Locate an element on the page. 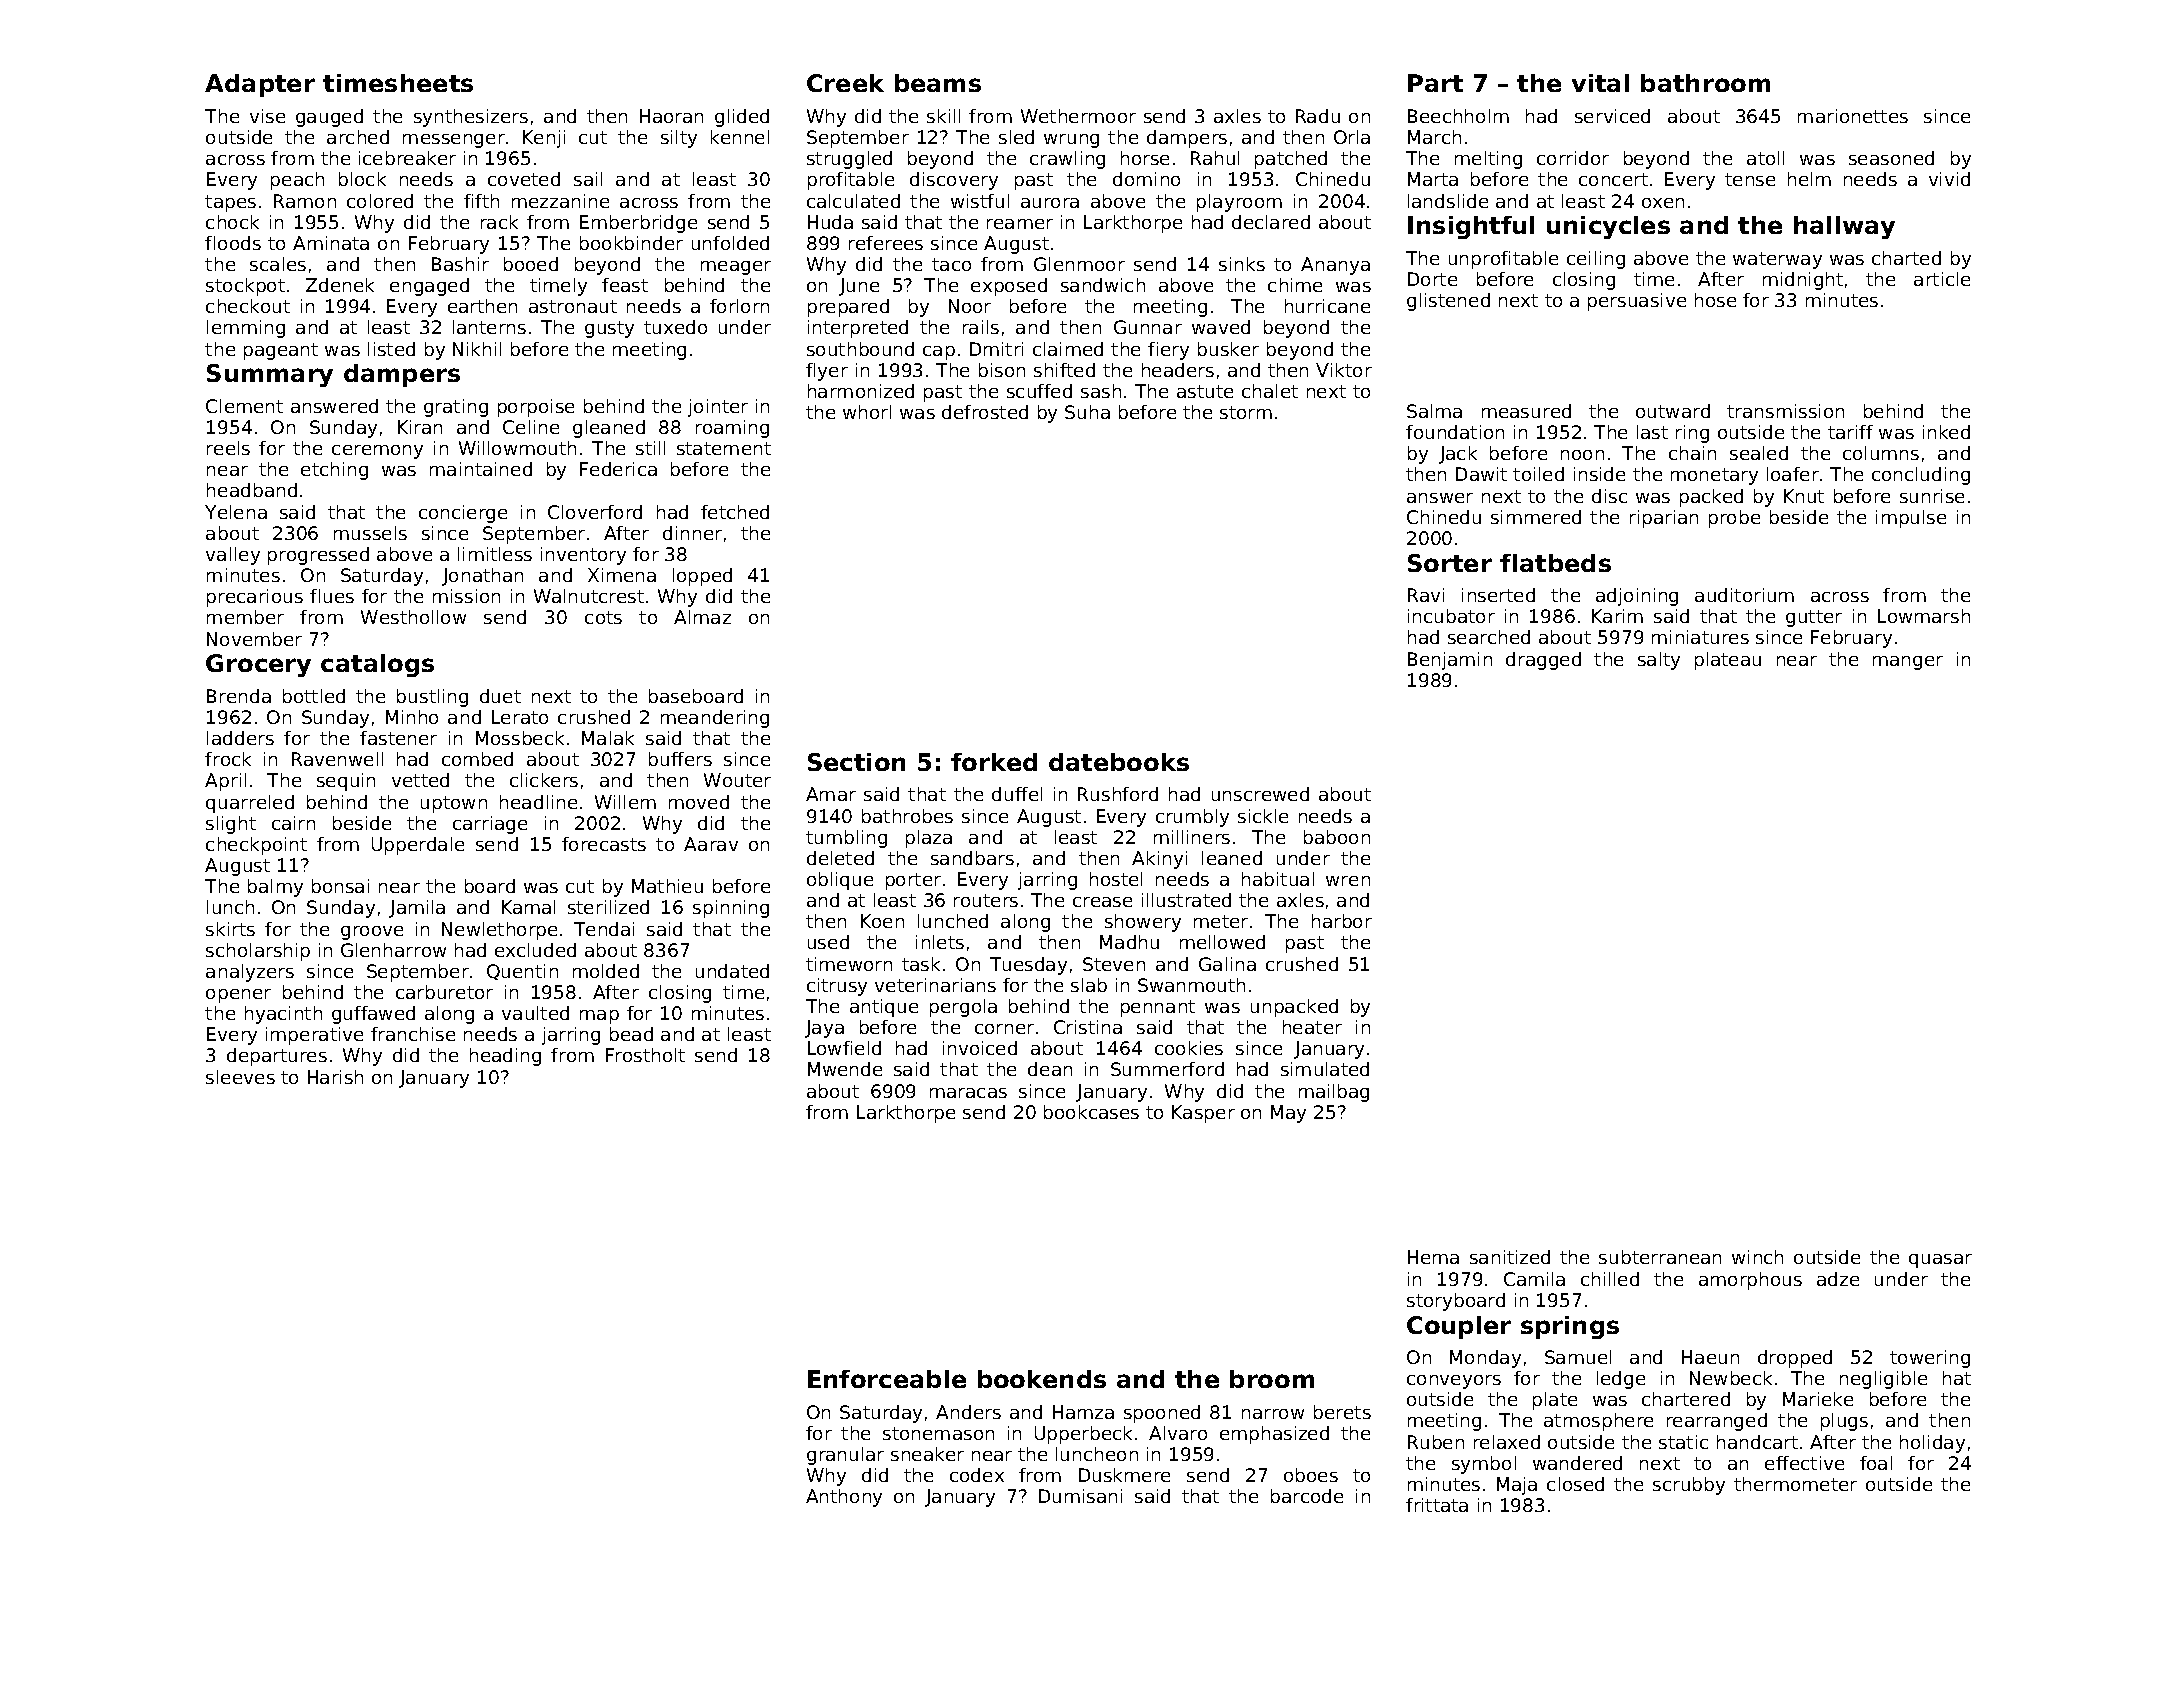 Image resolution: width=2178 pixels, height=1683 pixels. manger is located at coordinates (1908, 663).
